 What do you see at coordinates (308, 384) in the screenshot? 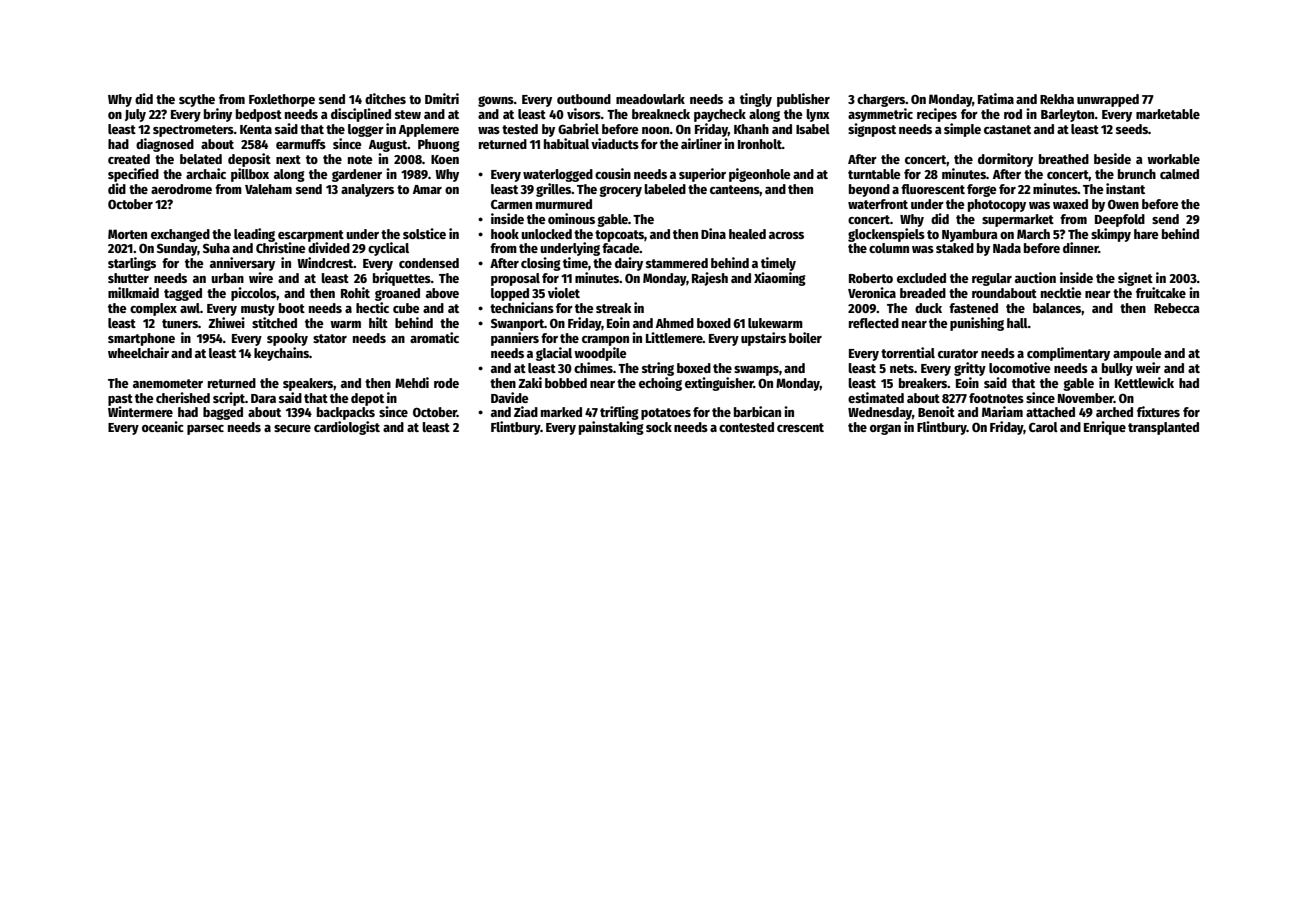
I see `speakers` at bounding box center [308, 384].
